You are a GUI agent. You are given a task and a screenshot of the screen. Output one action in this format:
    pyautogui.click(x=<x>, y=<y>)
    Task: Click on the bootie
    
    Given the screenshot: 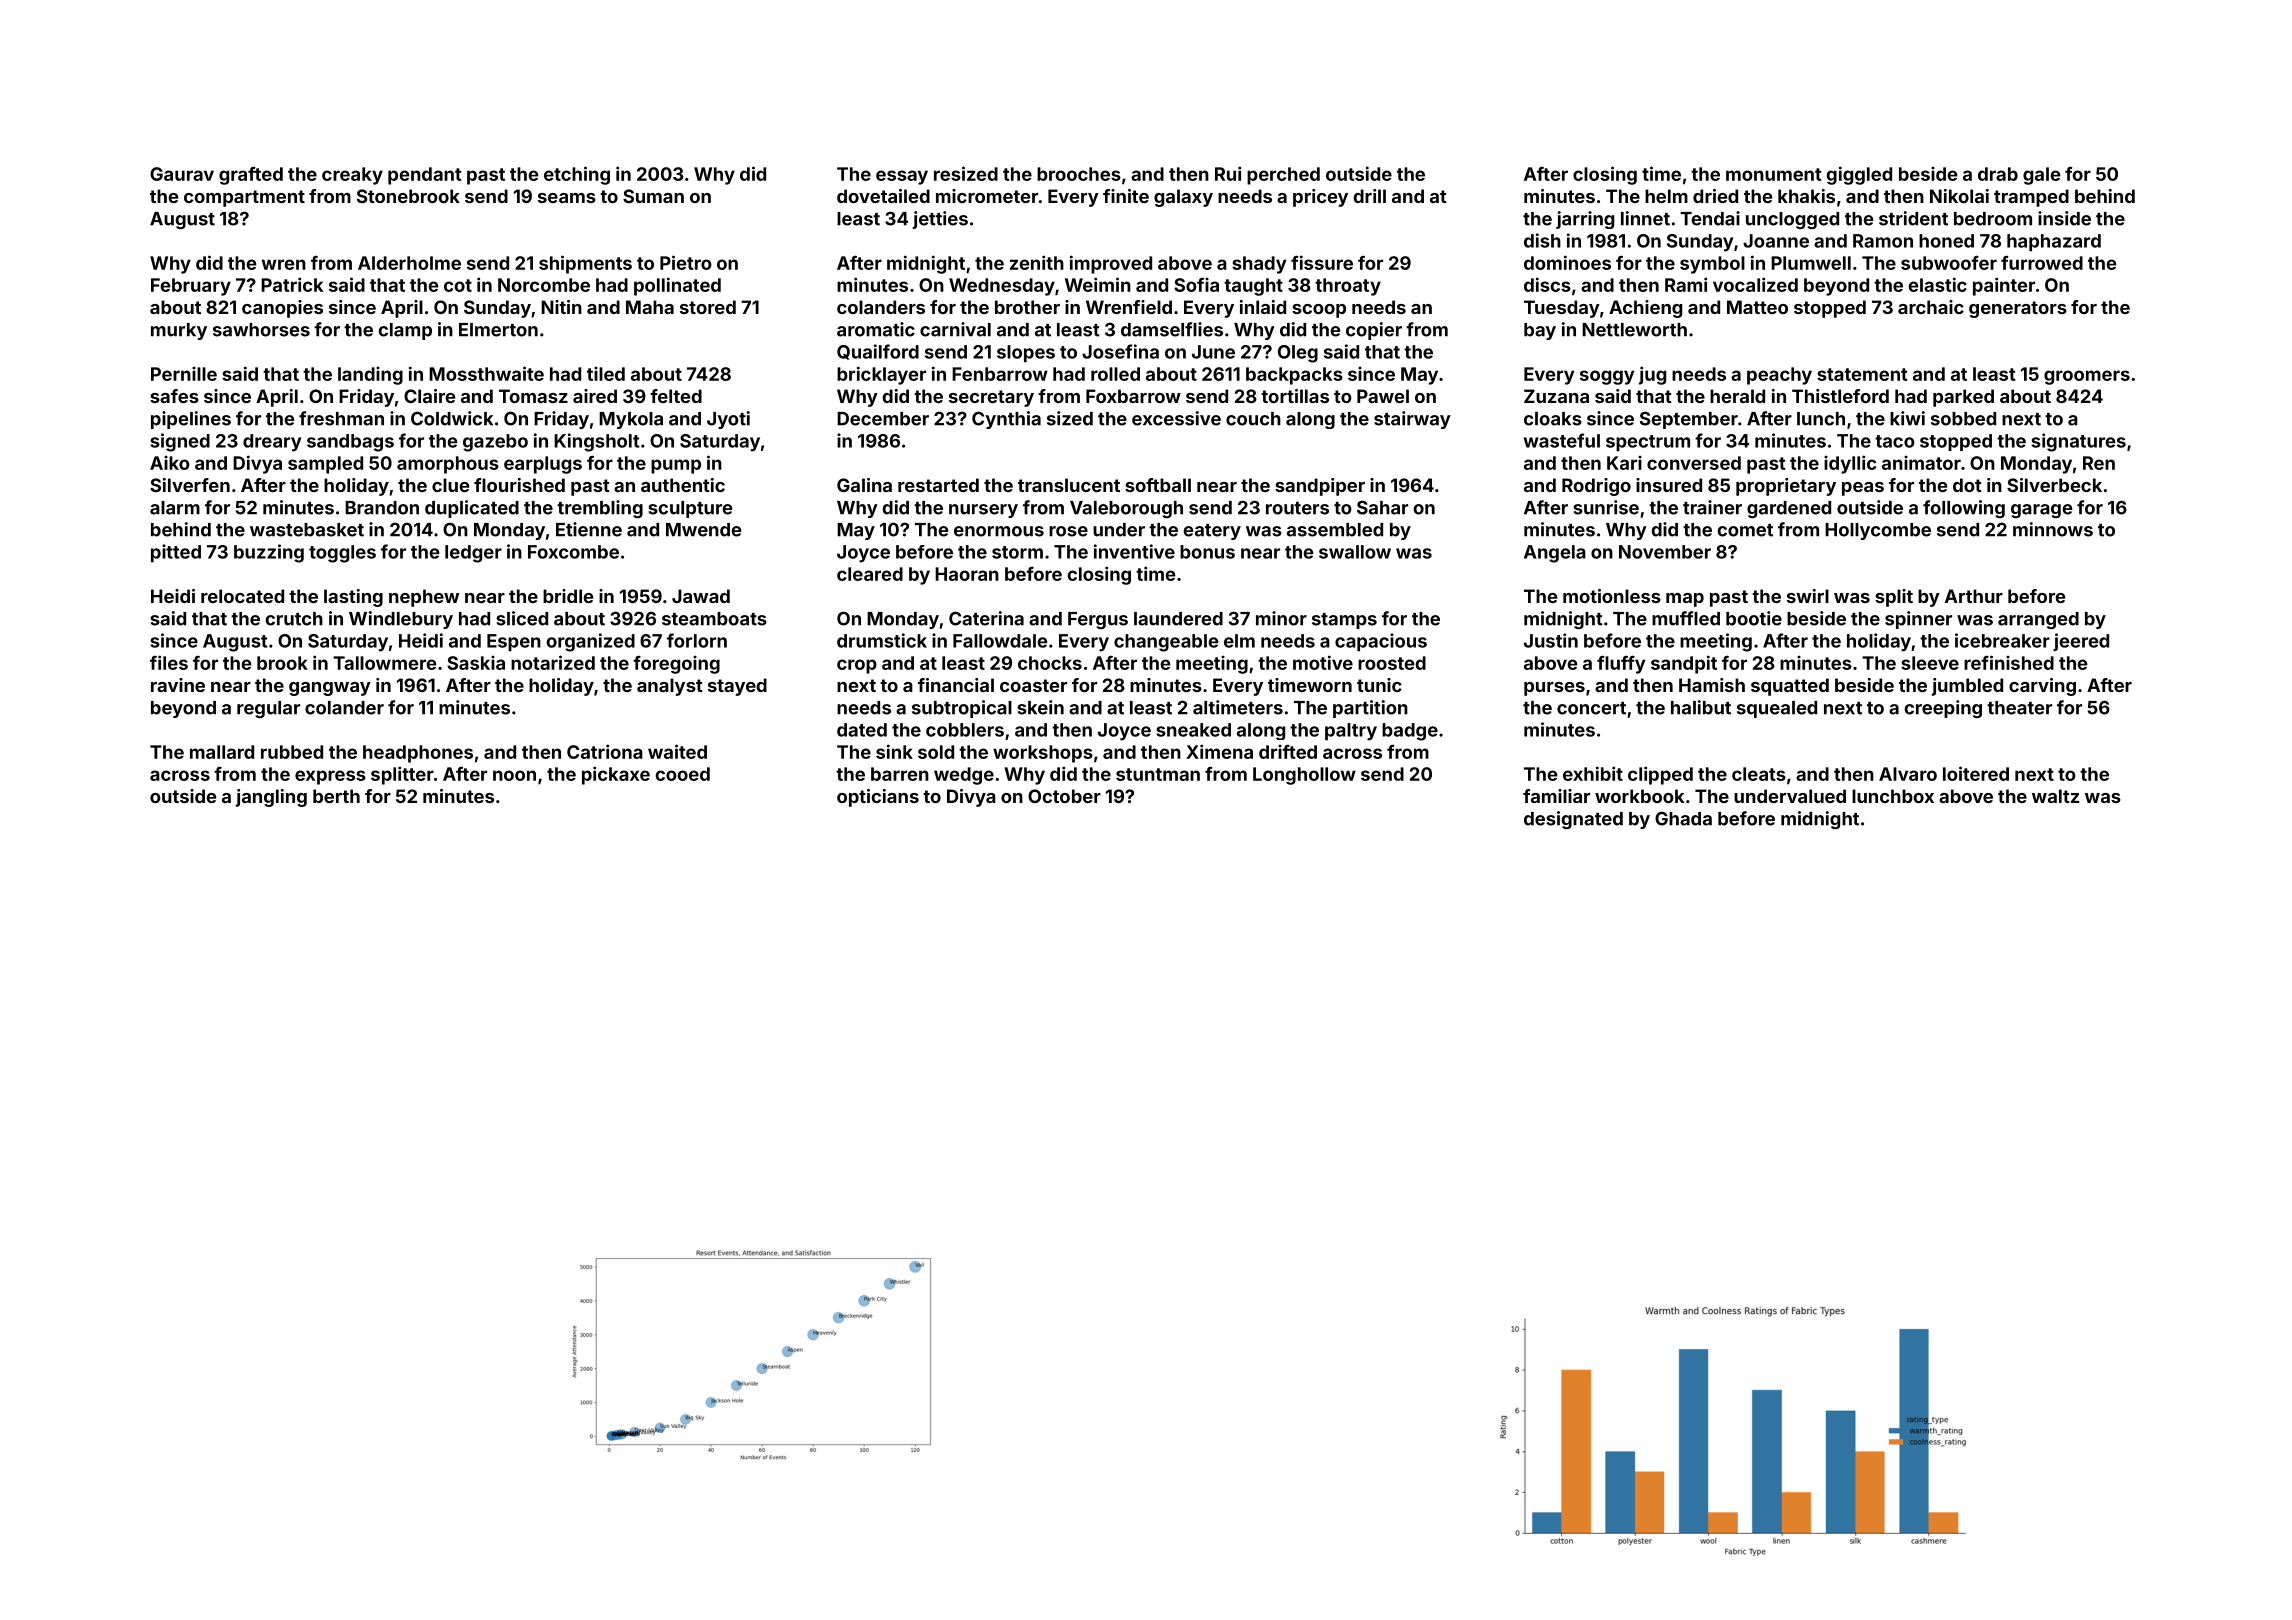 What is the action you would take?
    pyautogui.click(x=1754, y=618)
